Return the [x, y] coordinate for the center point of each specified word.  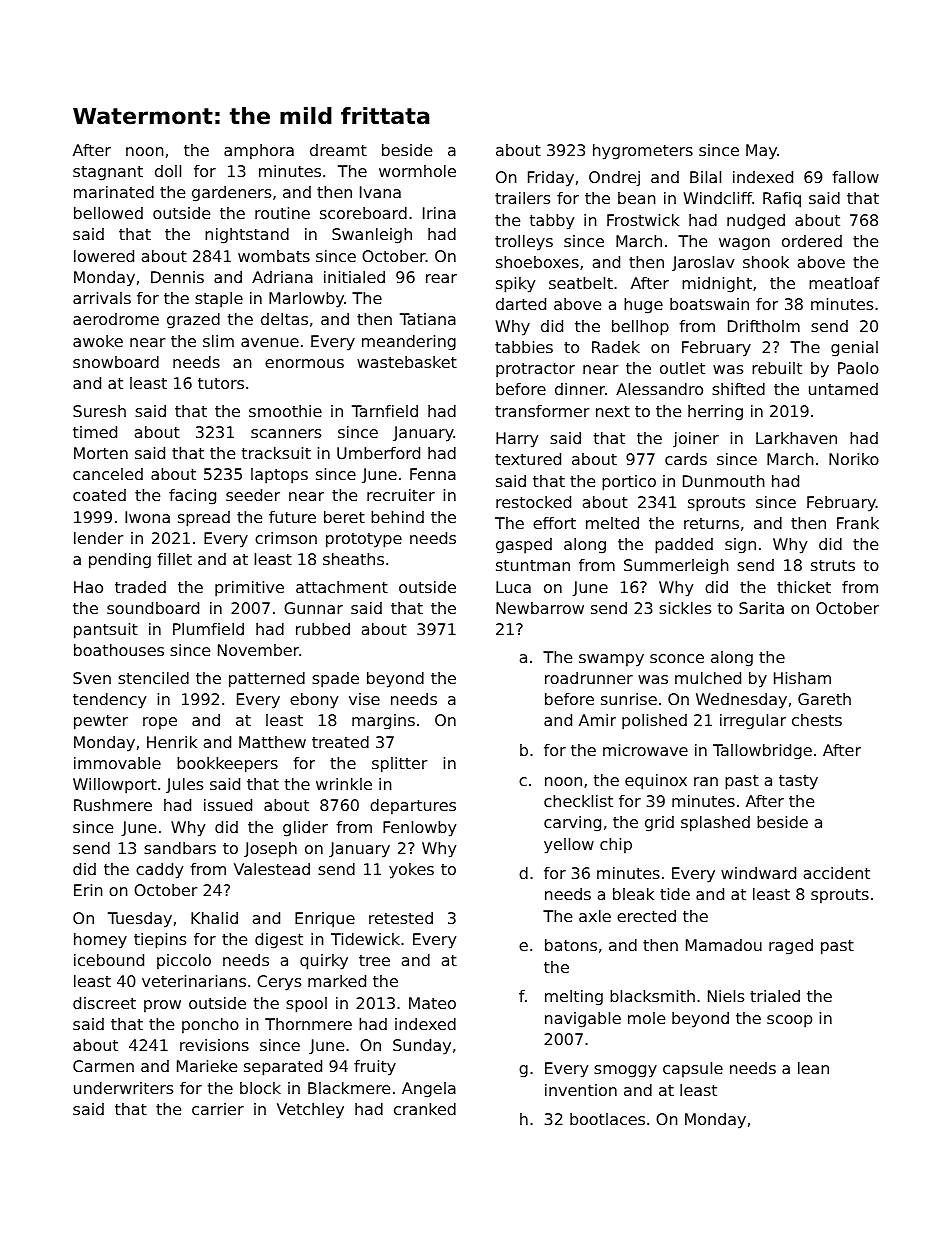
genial [854, 349]
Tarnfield [385, 411]
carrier [218, 1109]
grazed [193, 321]
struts [833, 565]
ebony [314, 701]
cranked [425, 1109]
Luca [513, 587]
